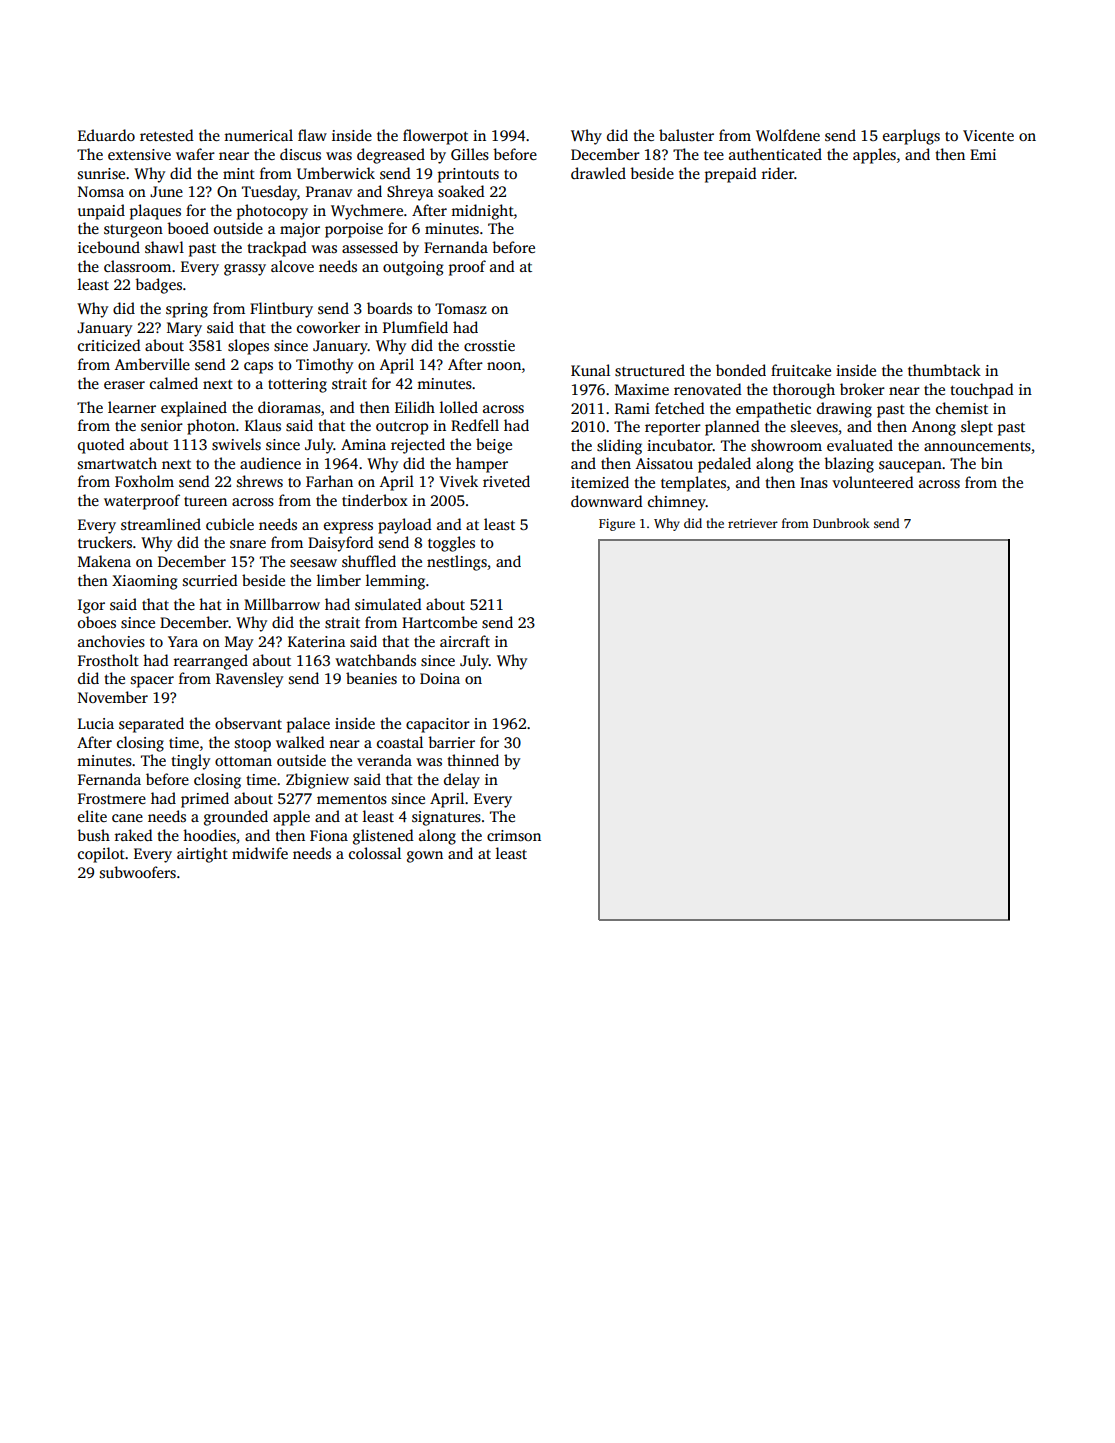 The height and width of the screenshot is (1443, 1115). What do you see at coordinates (753, 523) in the screenshot?
I see `retriever` at bounding box center [753, 523].
